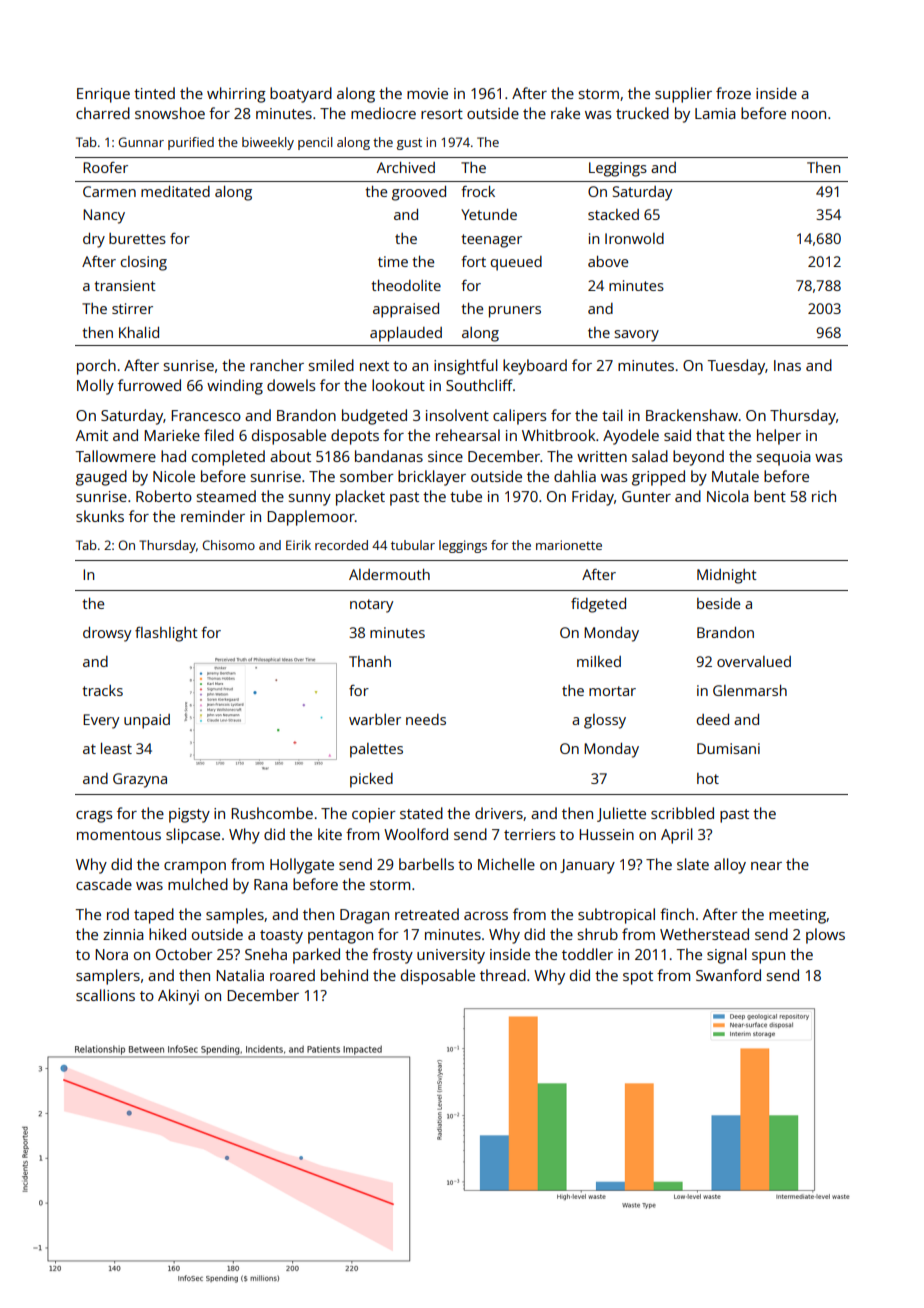 Image resolution: width=924 pixels, height=1308 pixels. Describe the element at coordinates (406, 285) in the screenshot. I see `theodolite` at that location.
